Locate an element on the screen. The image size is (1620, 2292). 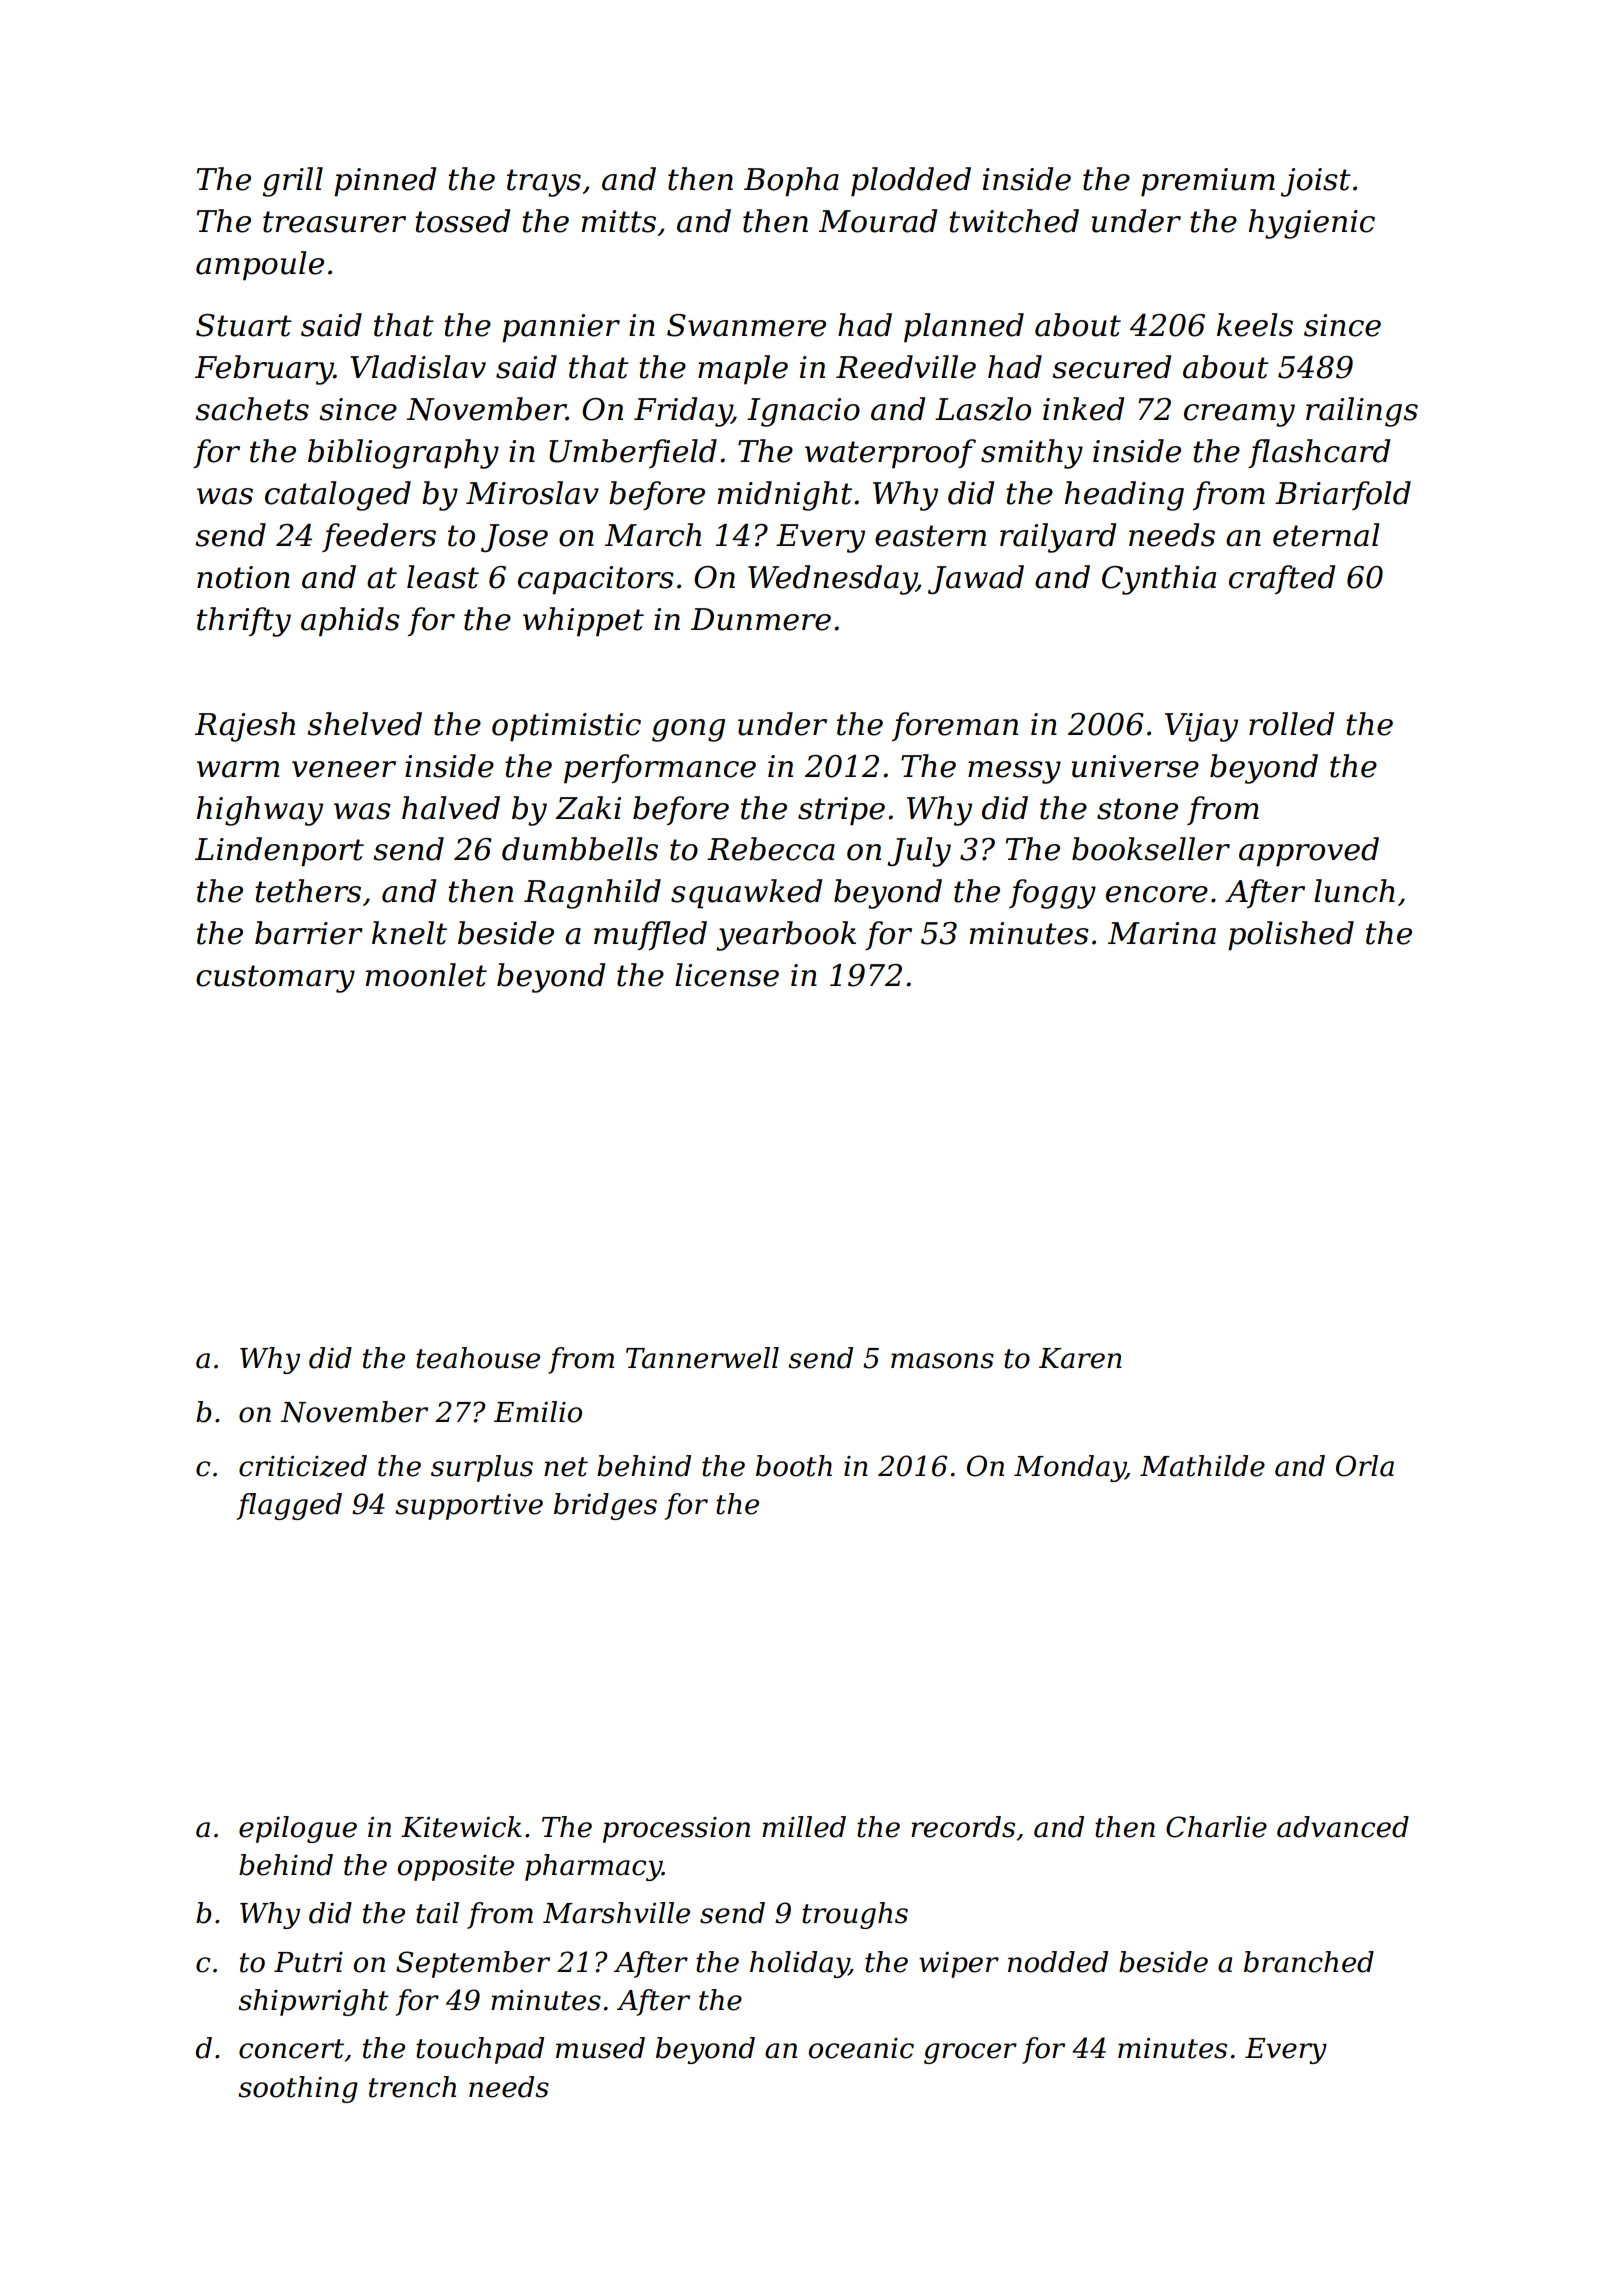
grocer is located at coordinates (970, 2053).
